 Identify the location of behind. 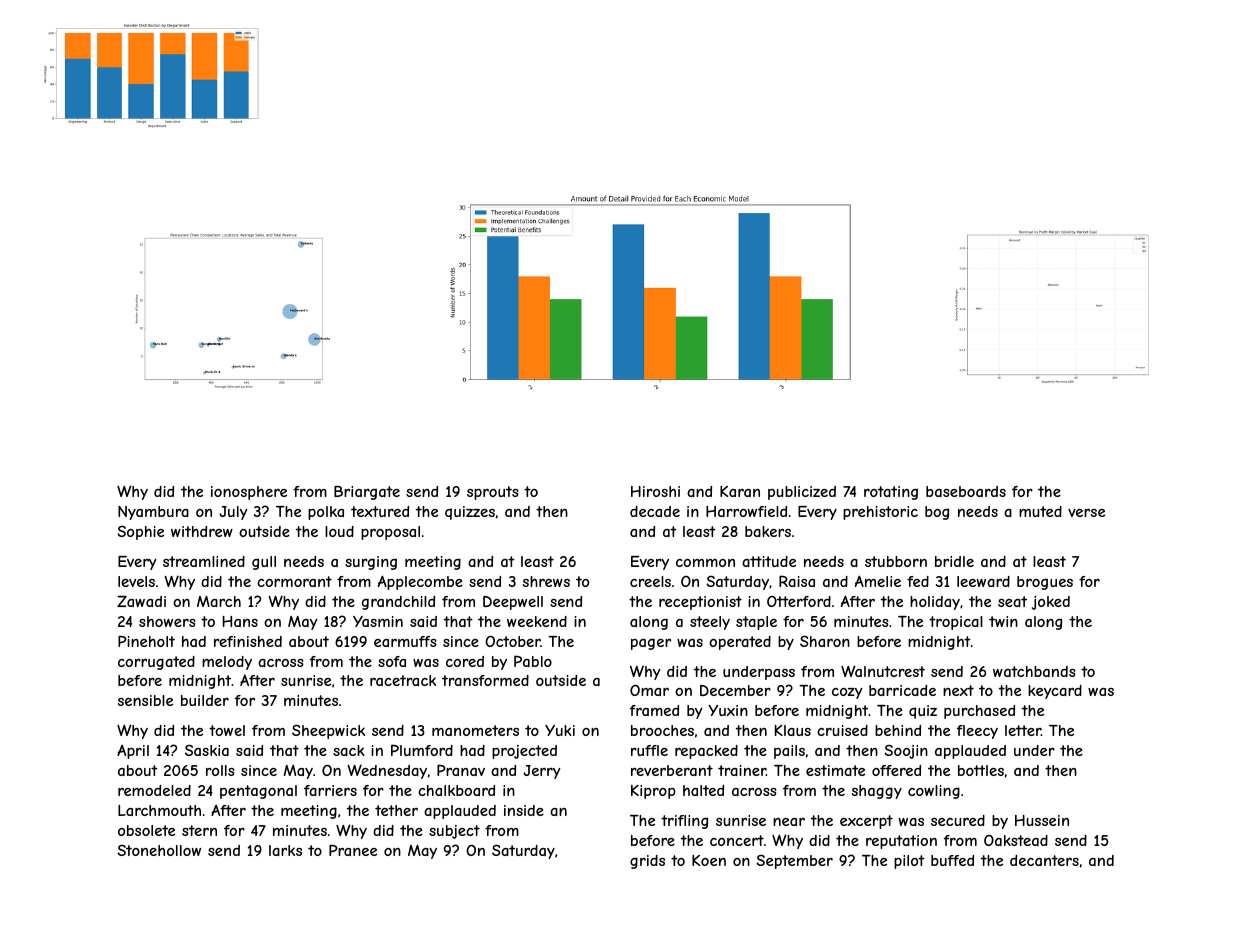
(898, 730).
